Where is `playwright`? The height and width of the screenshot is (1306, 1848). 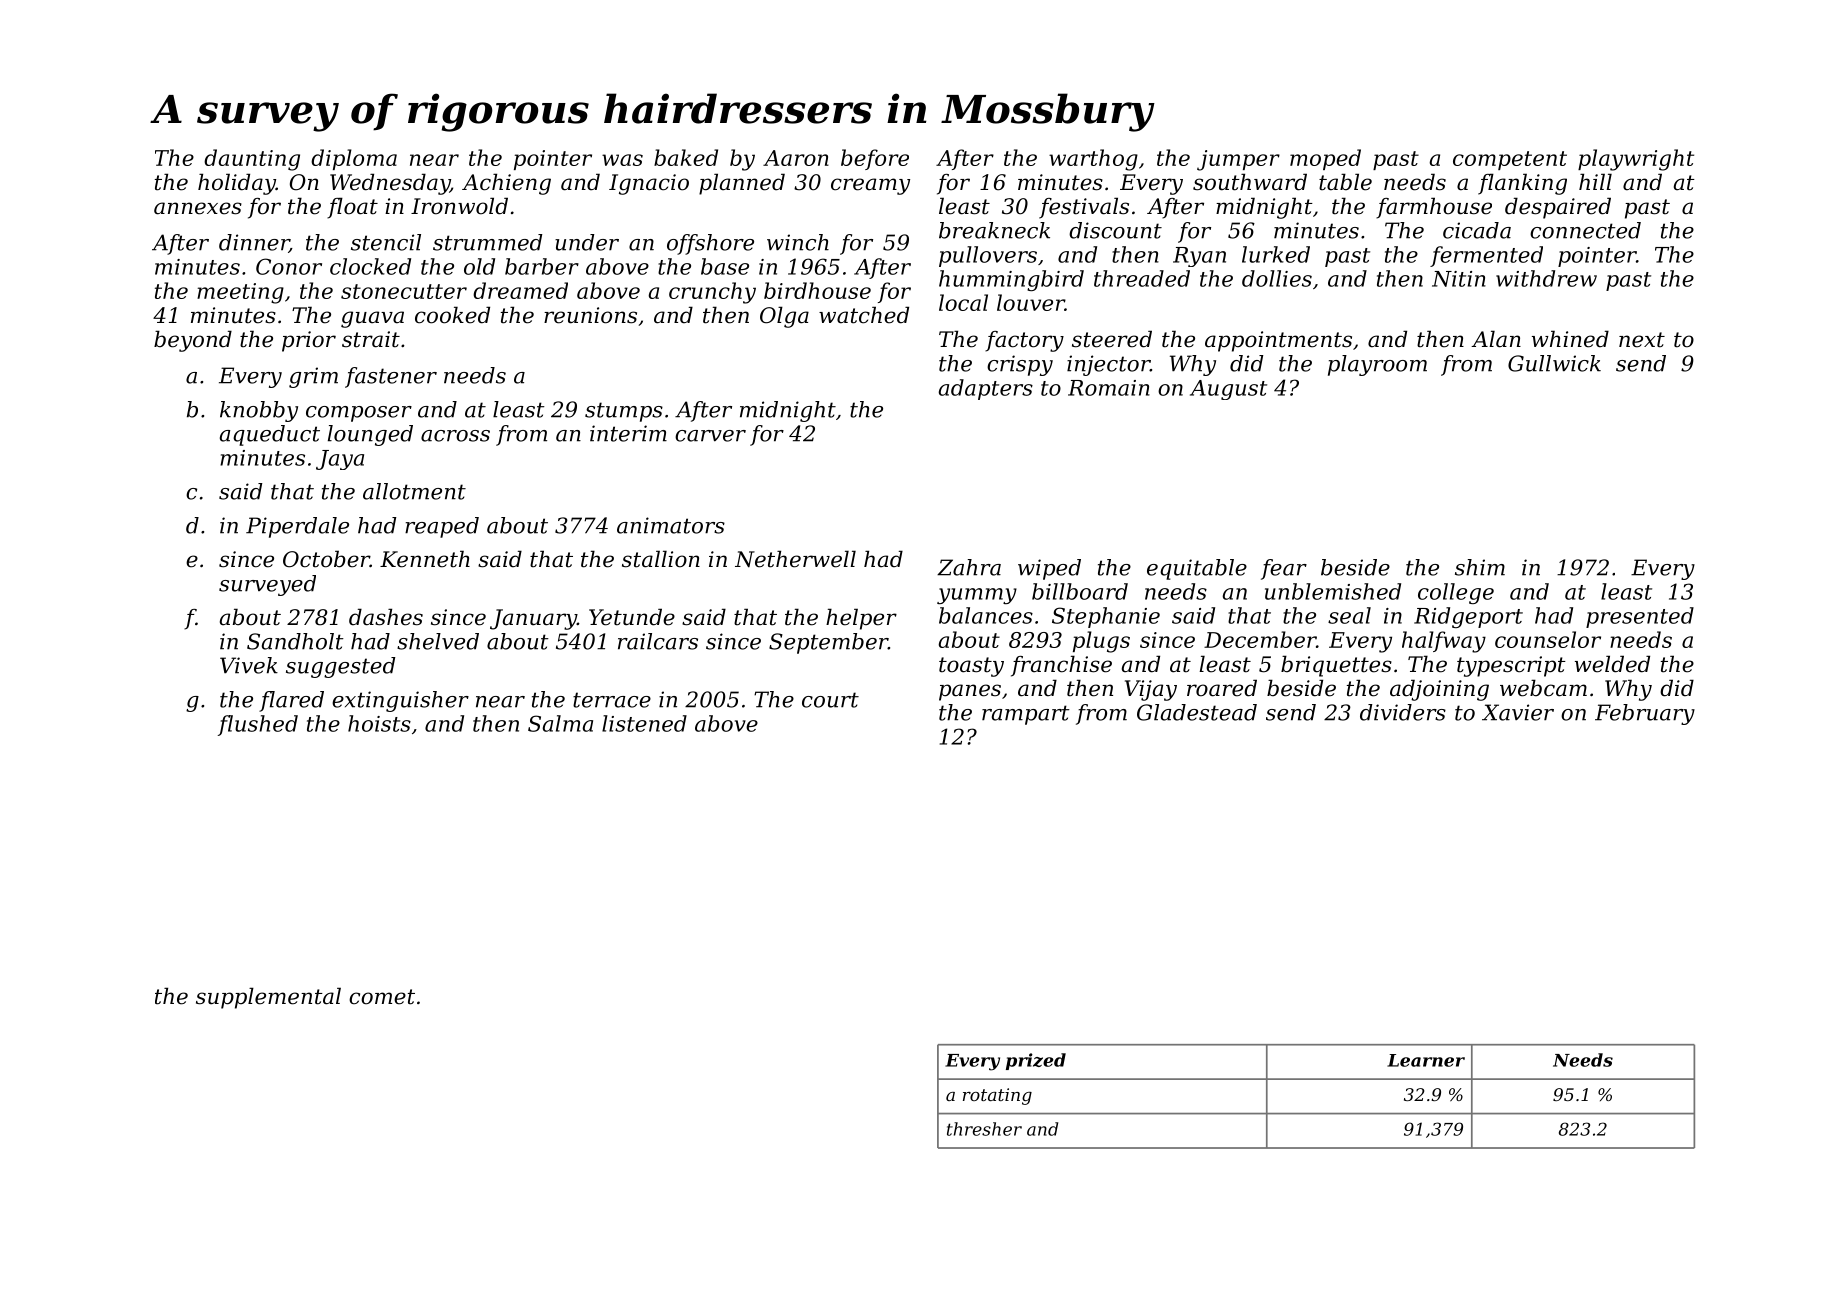 playwright is located at coordinates (1636, 160).
